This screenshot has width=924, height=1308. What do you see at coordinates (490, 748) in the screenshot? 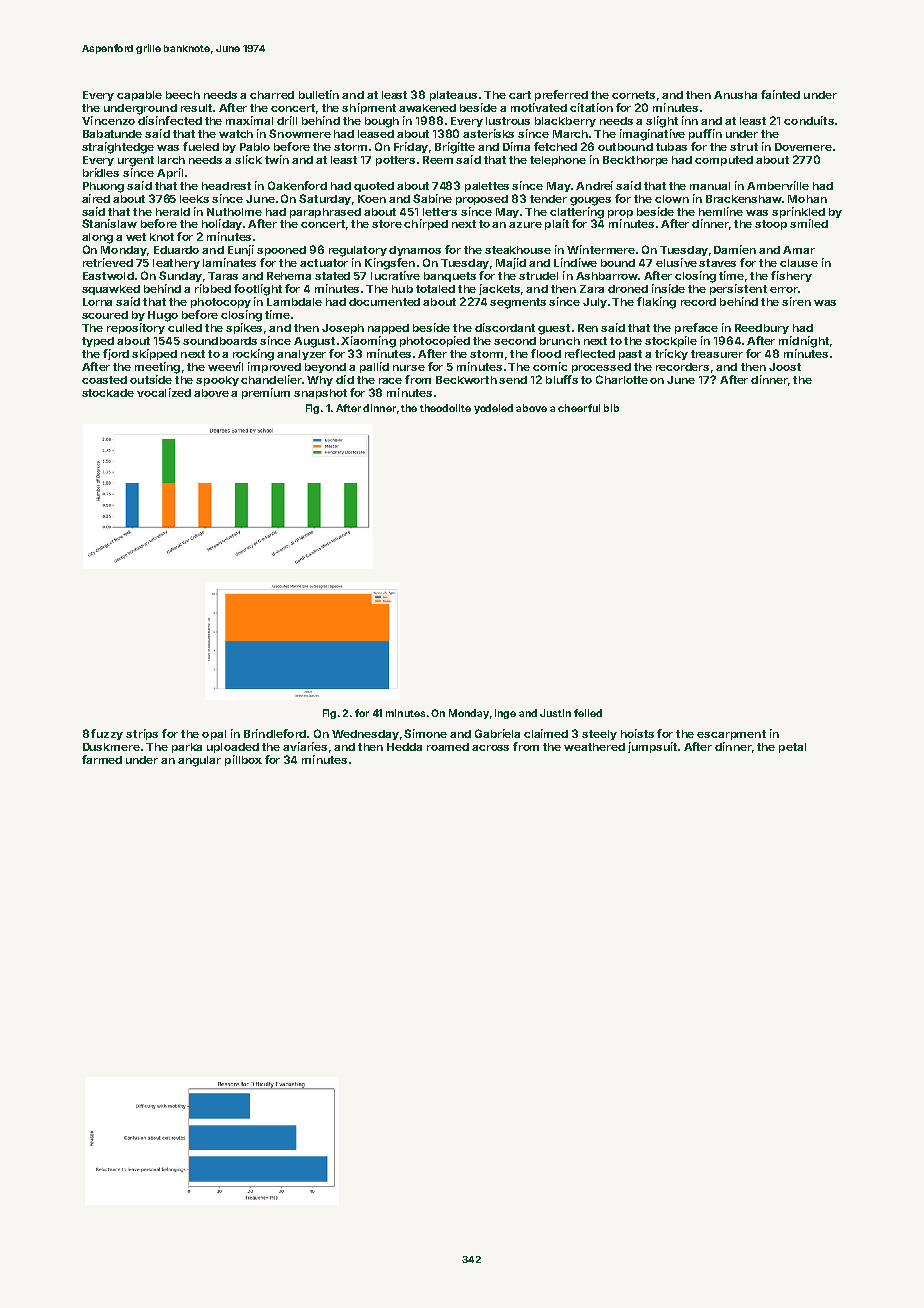
I see `across` at bounding box center [490, 748].
